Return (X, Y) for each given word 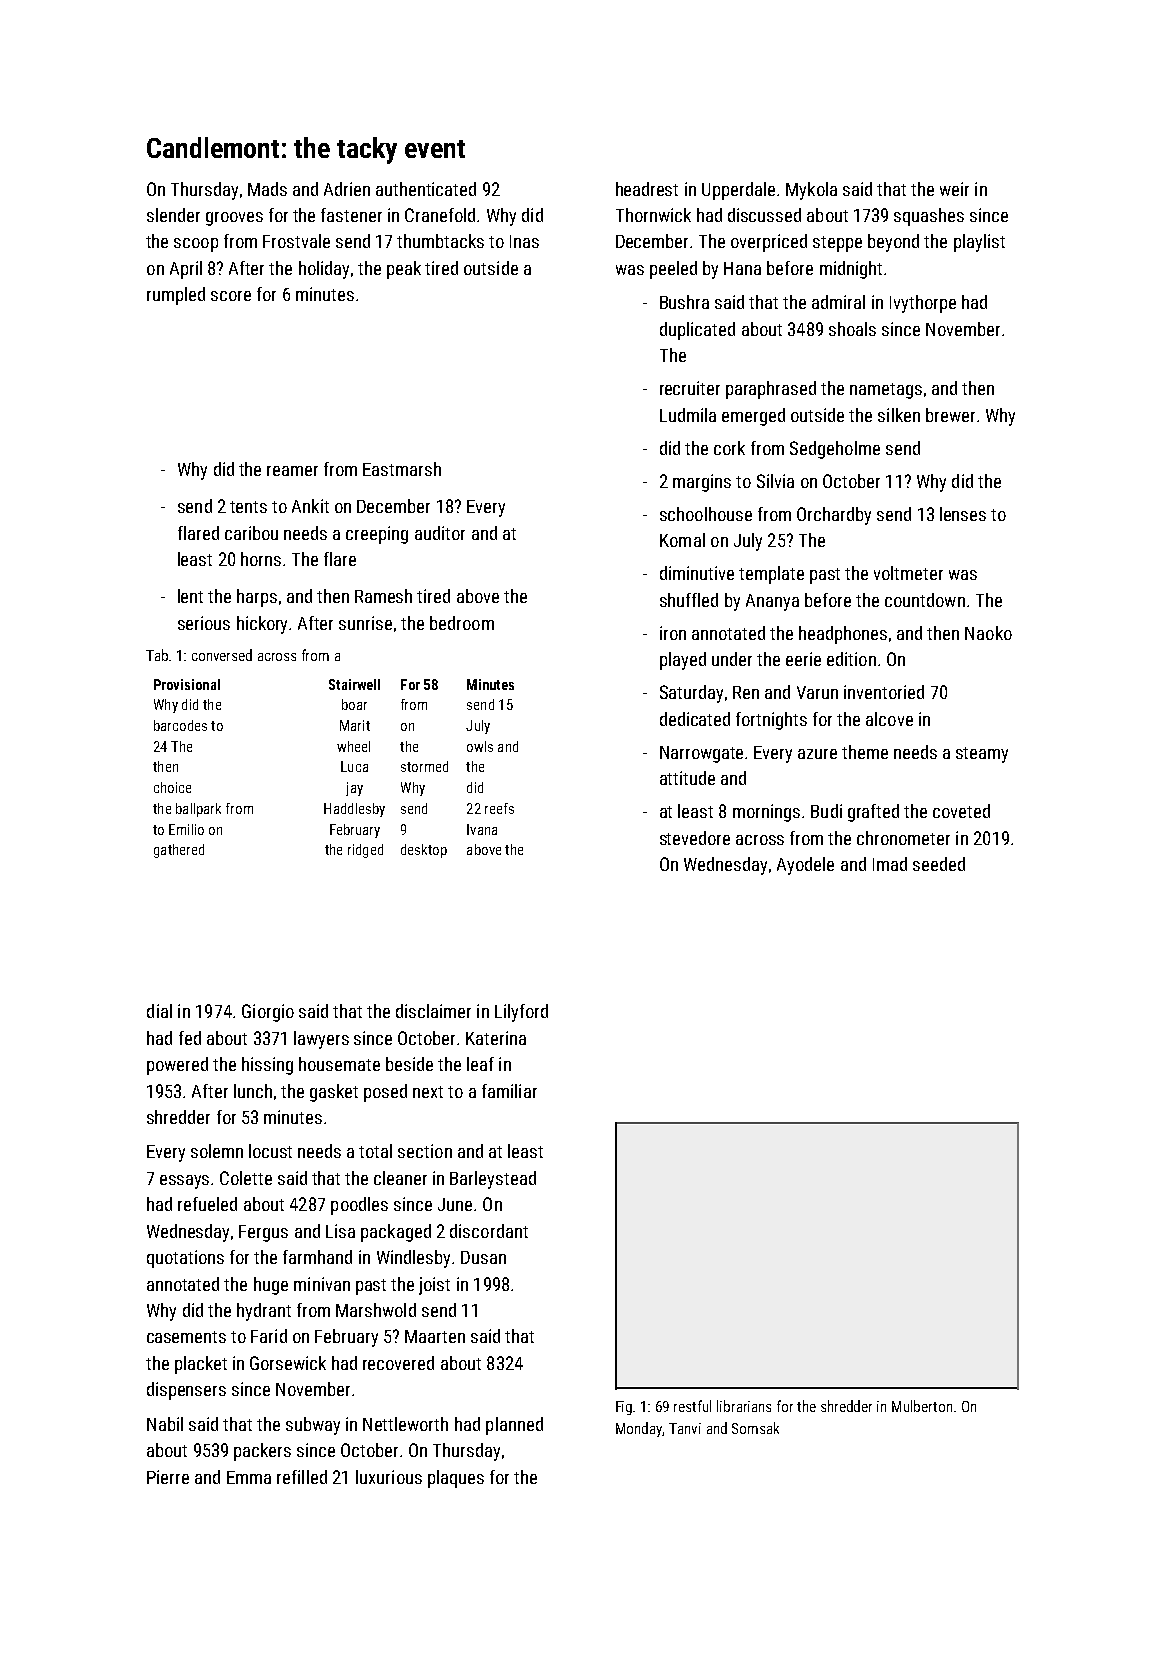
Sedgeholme (835, 450)
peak (404, 270)
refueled (207, 1204)
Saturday (691, 694)
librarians (744, 1406)
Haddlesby (354, 810)
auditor (440, 533)
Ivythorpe (923, 304)
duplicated (697, 331)
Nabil (165, 1424)
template (771, 575)
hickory (262, 625)
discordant (489, 1231)
